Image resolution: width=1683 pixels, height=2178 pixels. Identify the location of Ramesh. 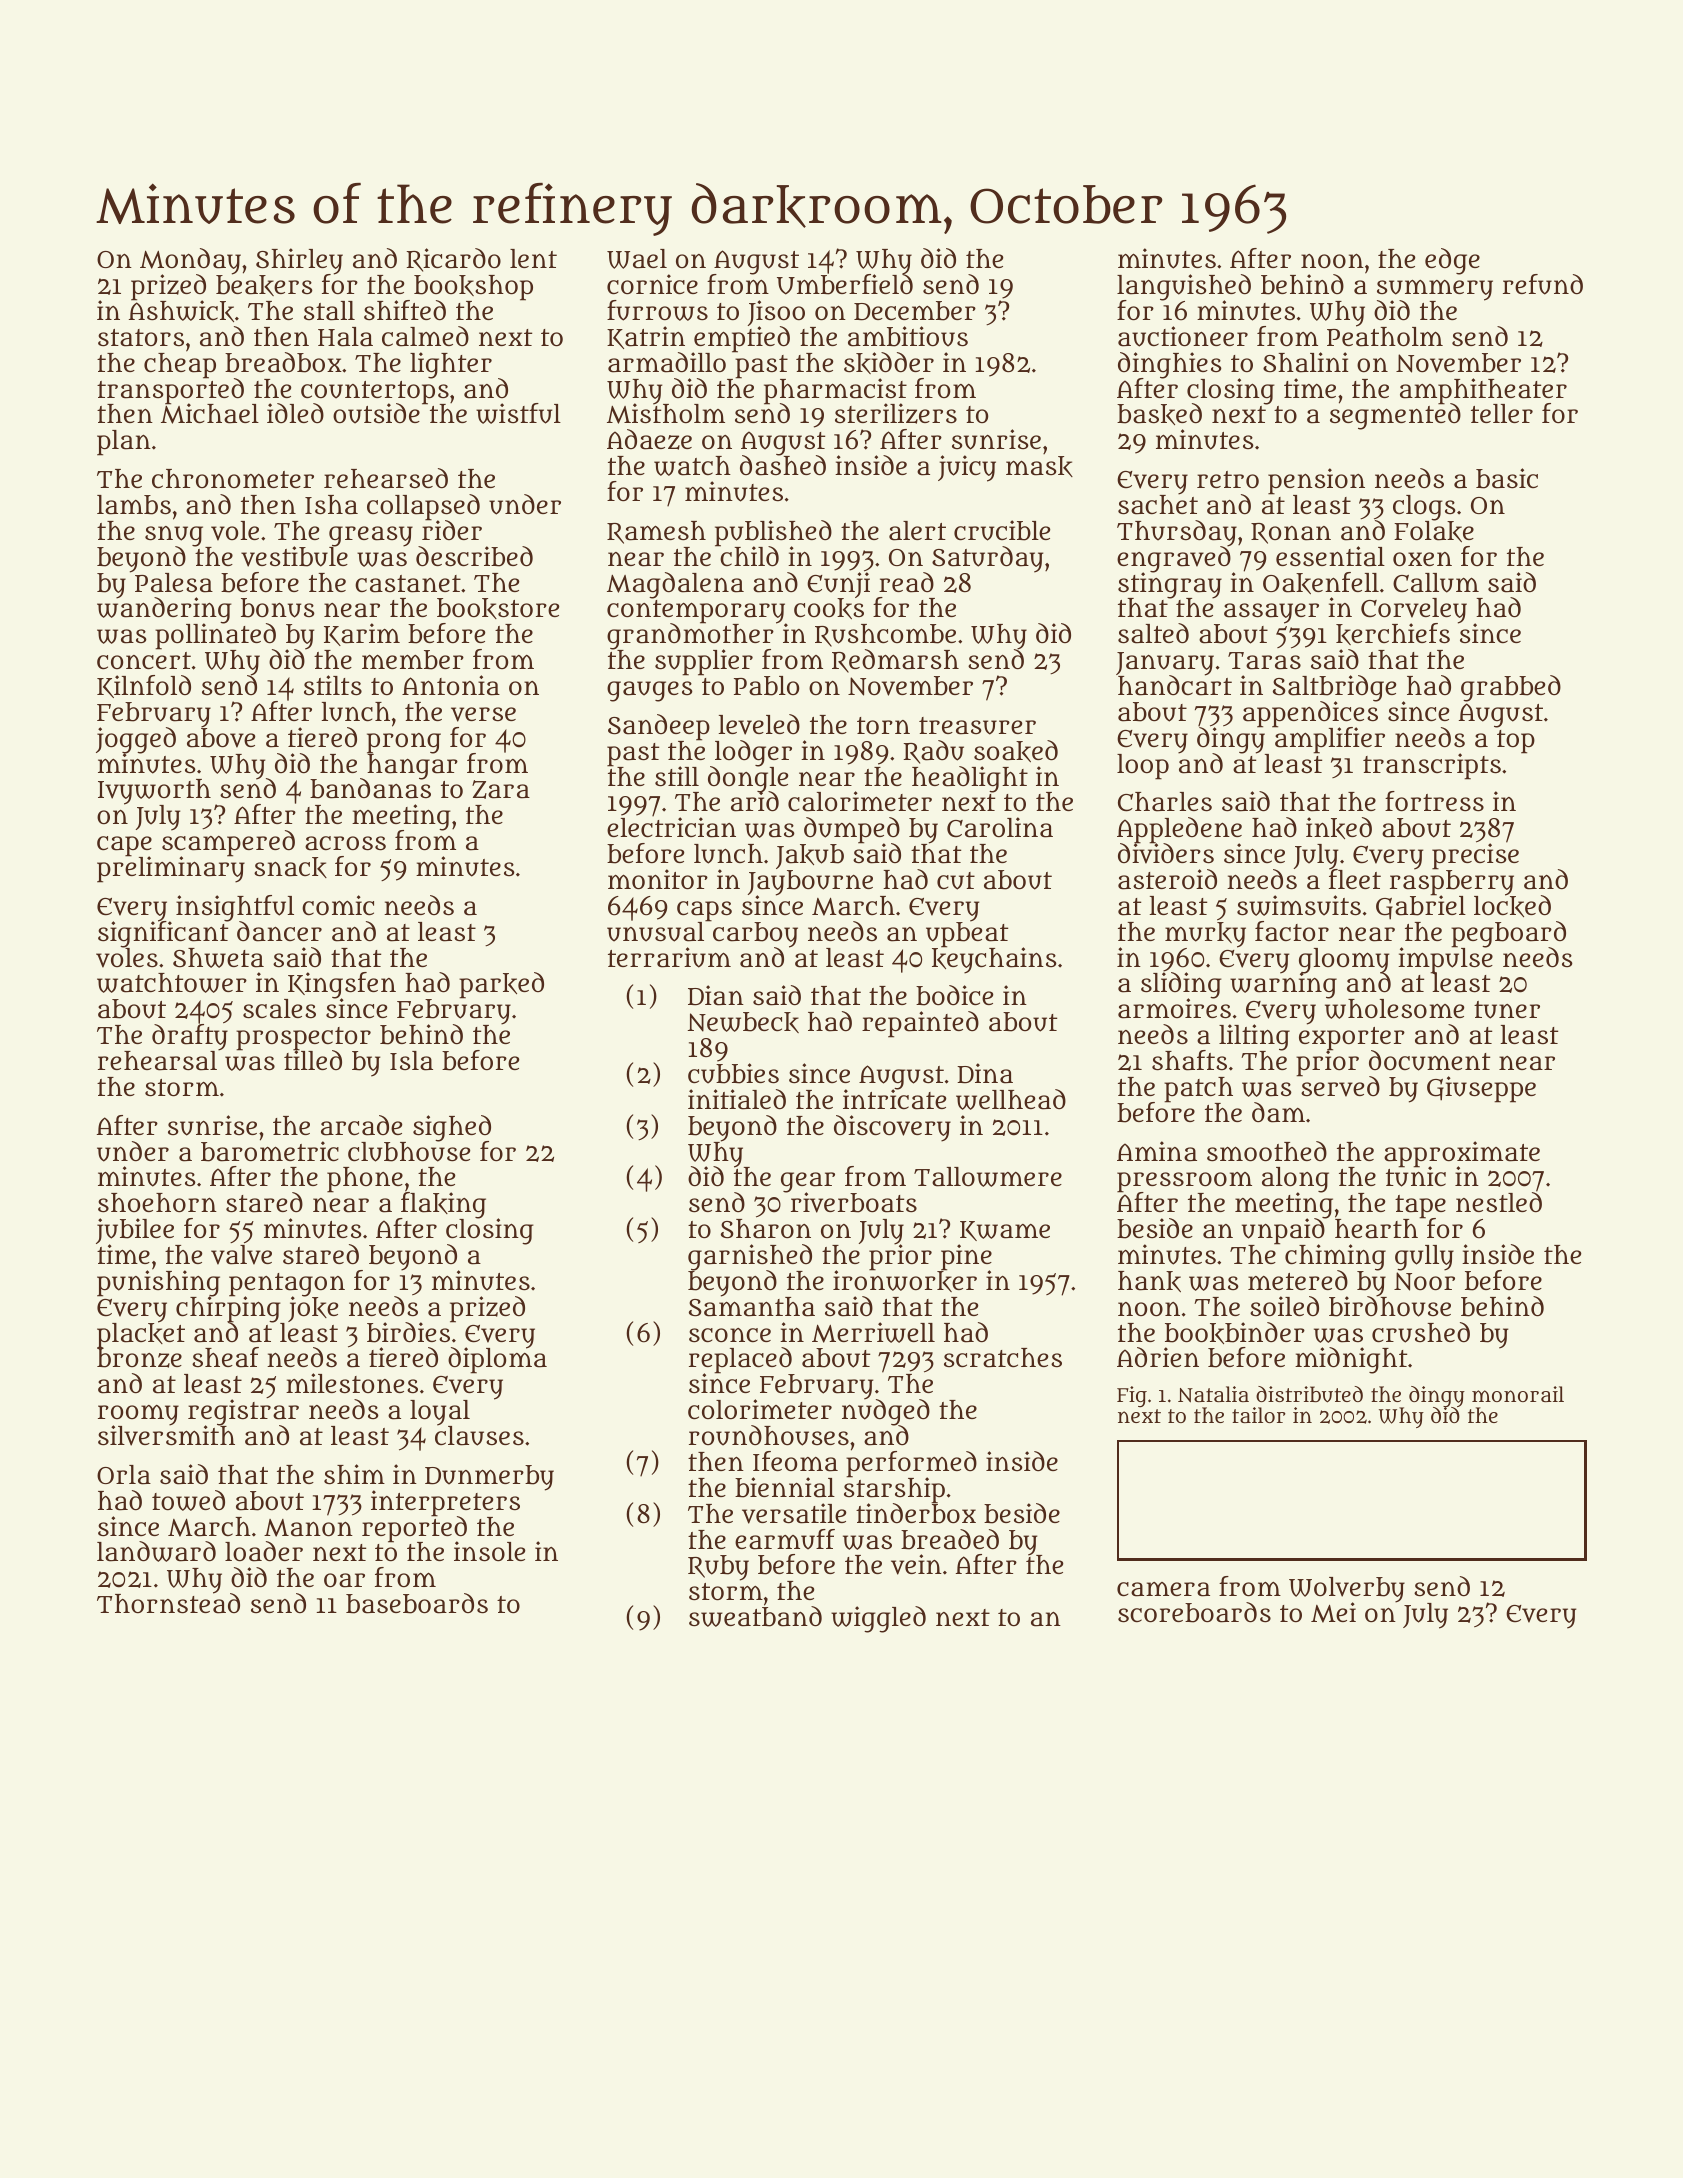
(656, 532).
